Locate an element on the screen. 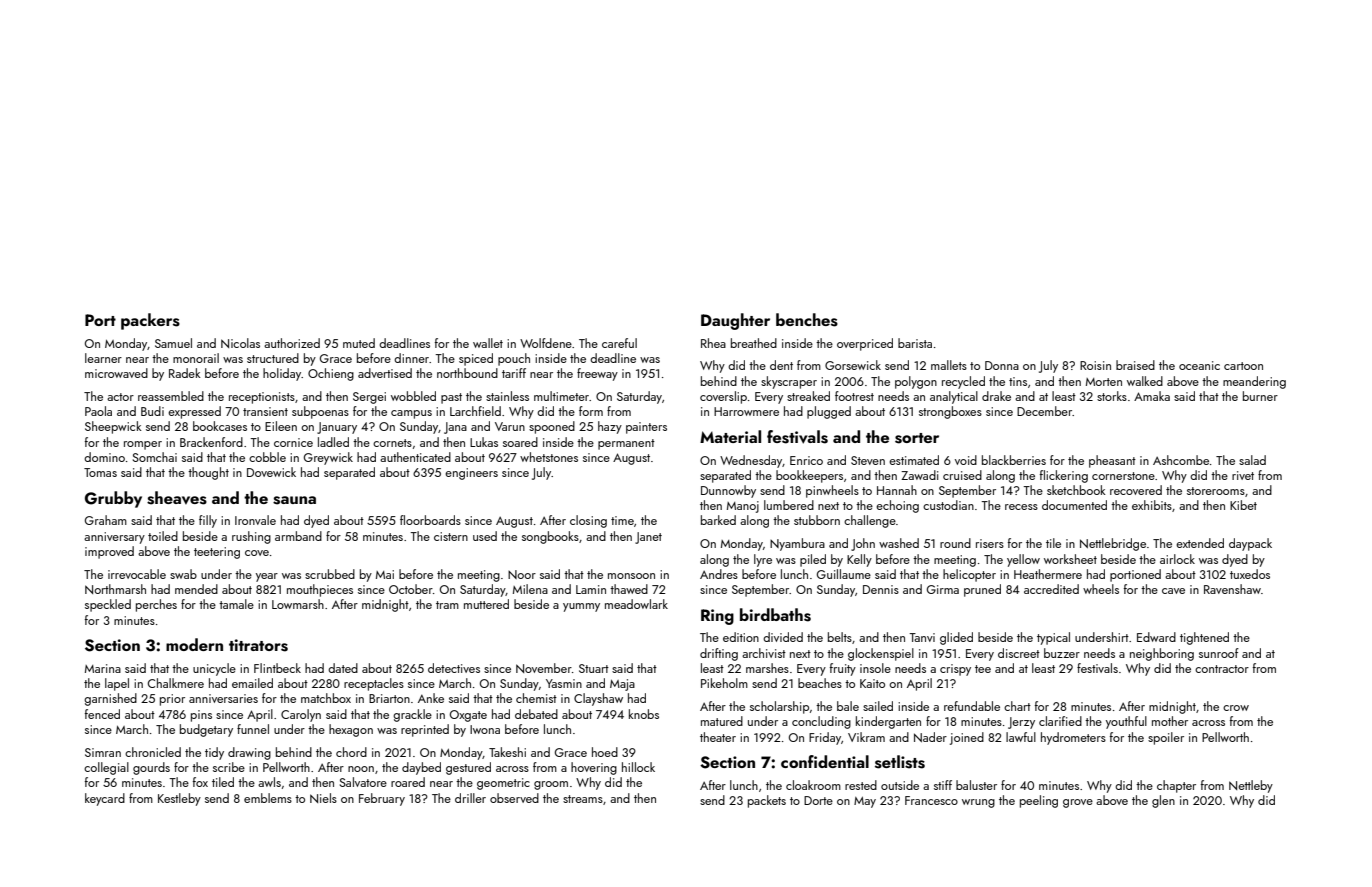 This screenshot has width=1372, height=887. anniversaries is located at coordinates (223, 698).
